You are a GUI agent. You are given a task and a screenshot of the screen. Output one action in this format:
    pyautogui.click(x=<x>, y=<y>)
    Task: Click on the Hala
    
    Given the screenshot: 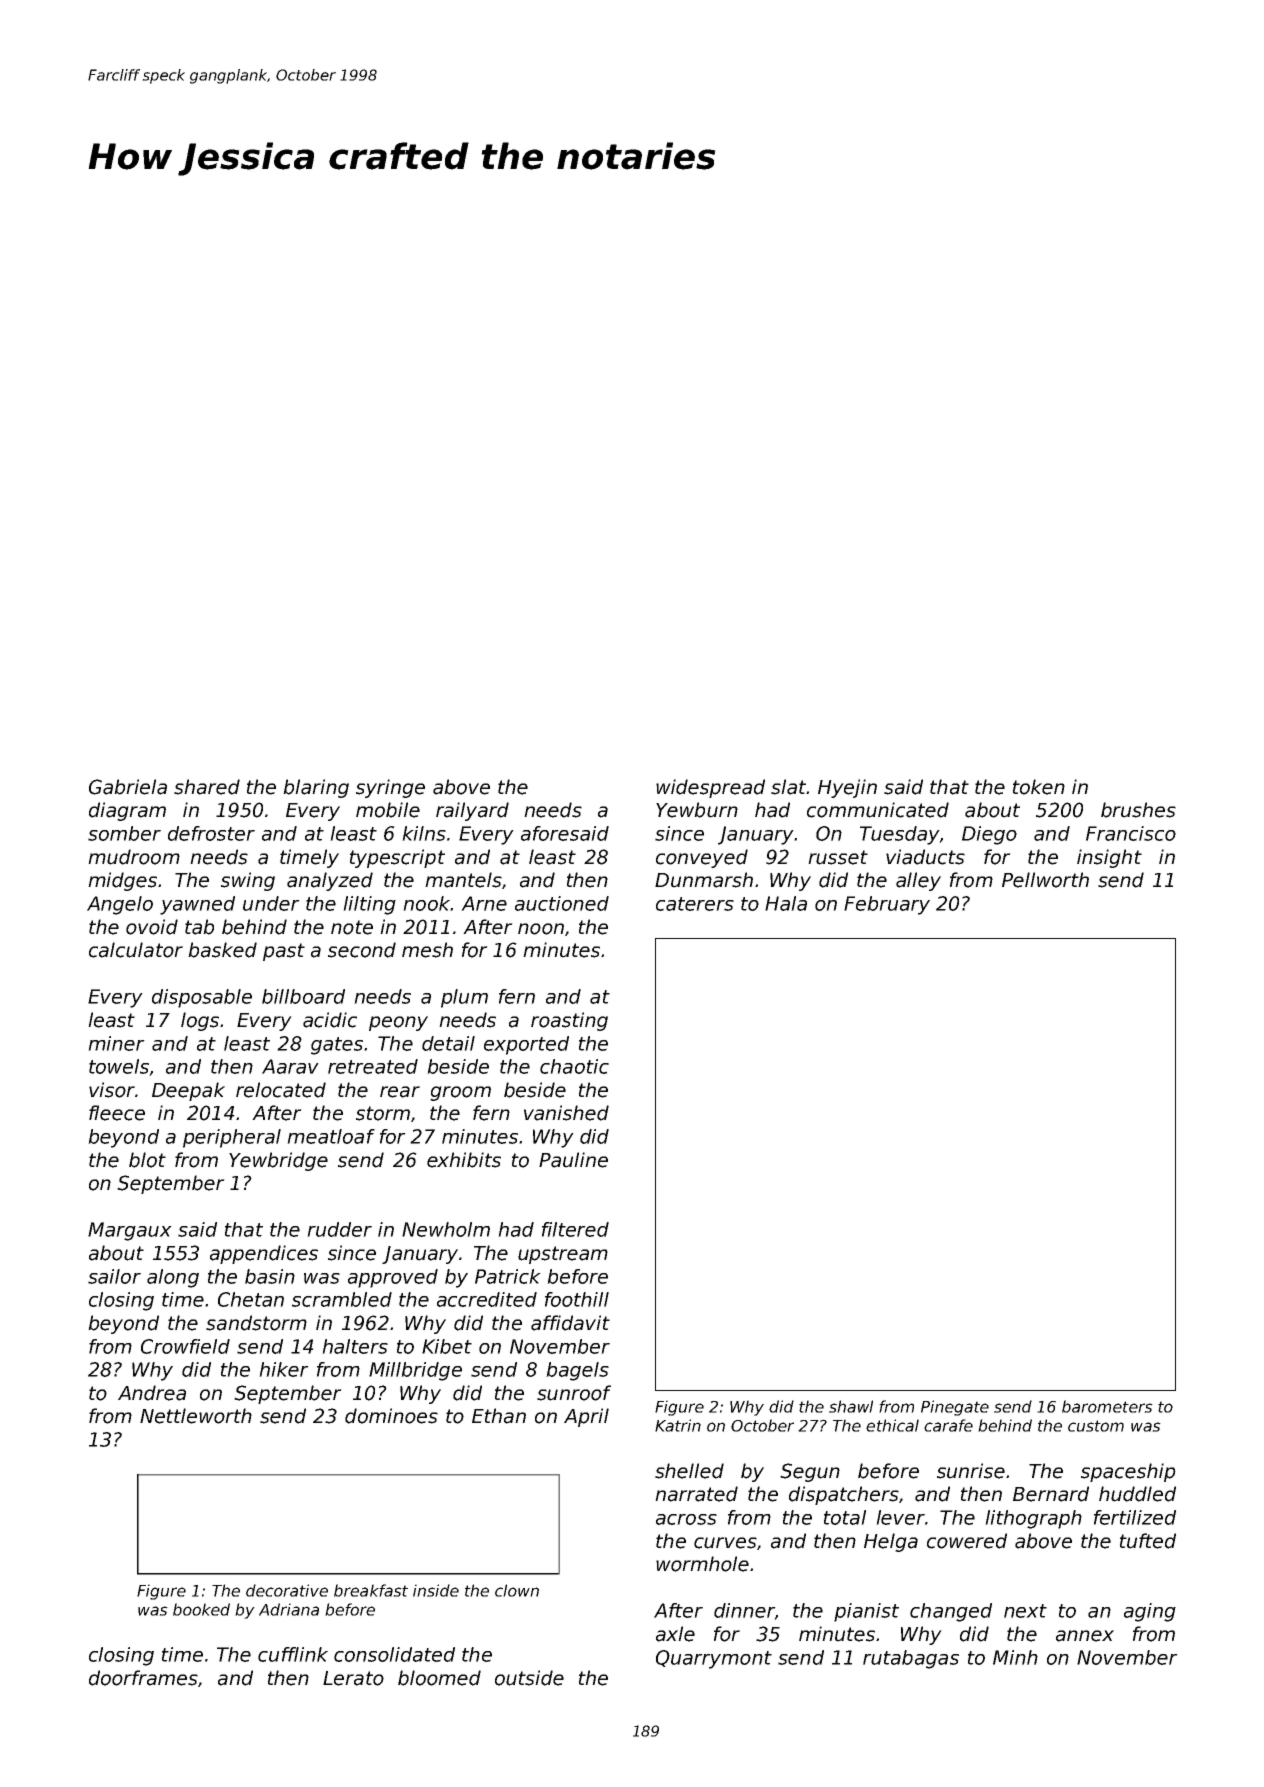 What is the action you would take?
    pyautogui.click(x=786, y=903)
